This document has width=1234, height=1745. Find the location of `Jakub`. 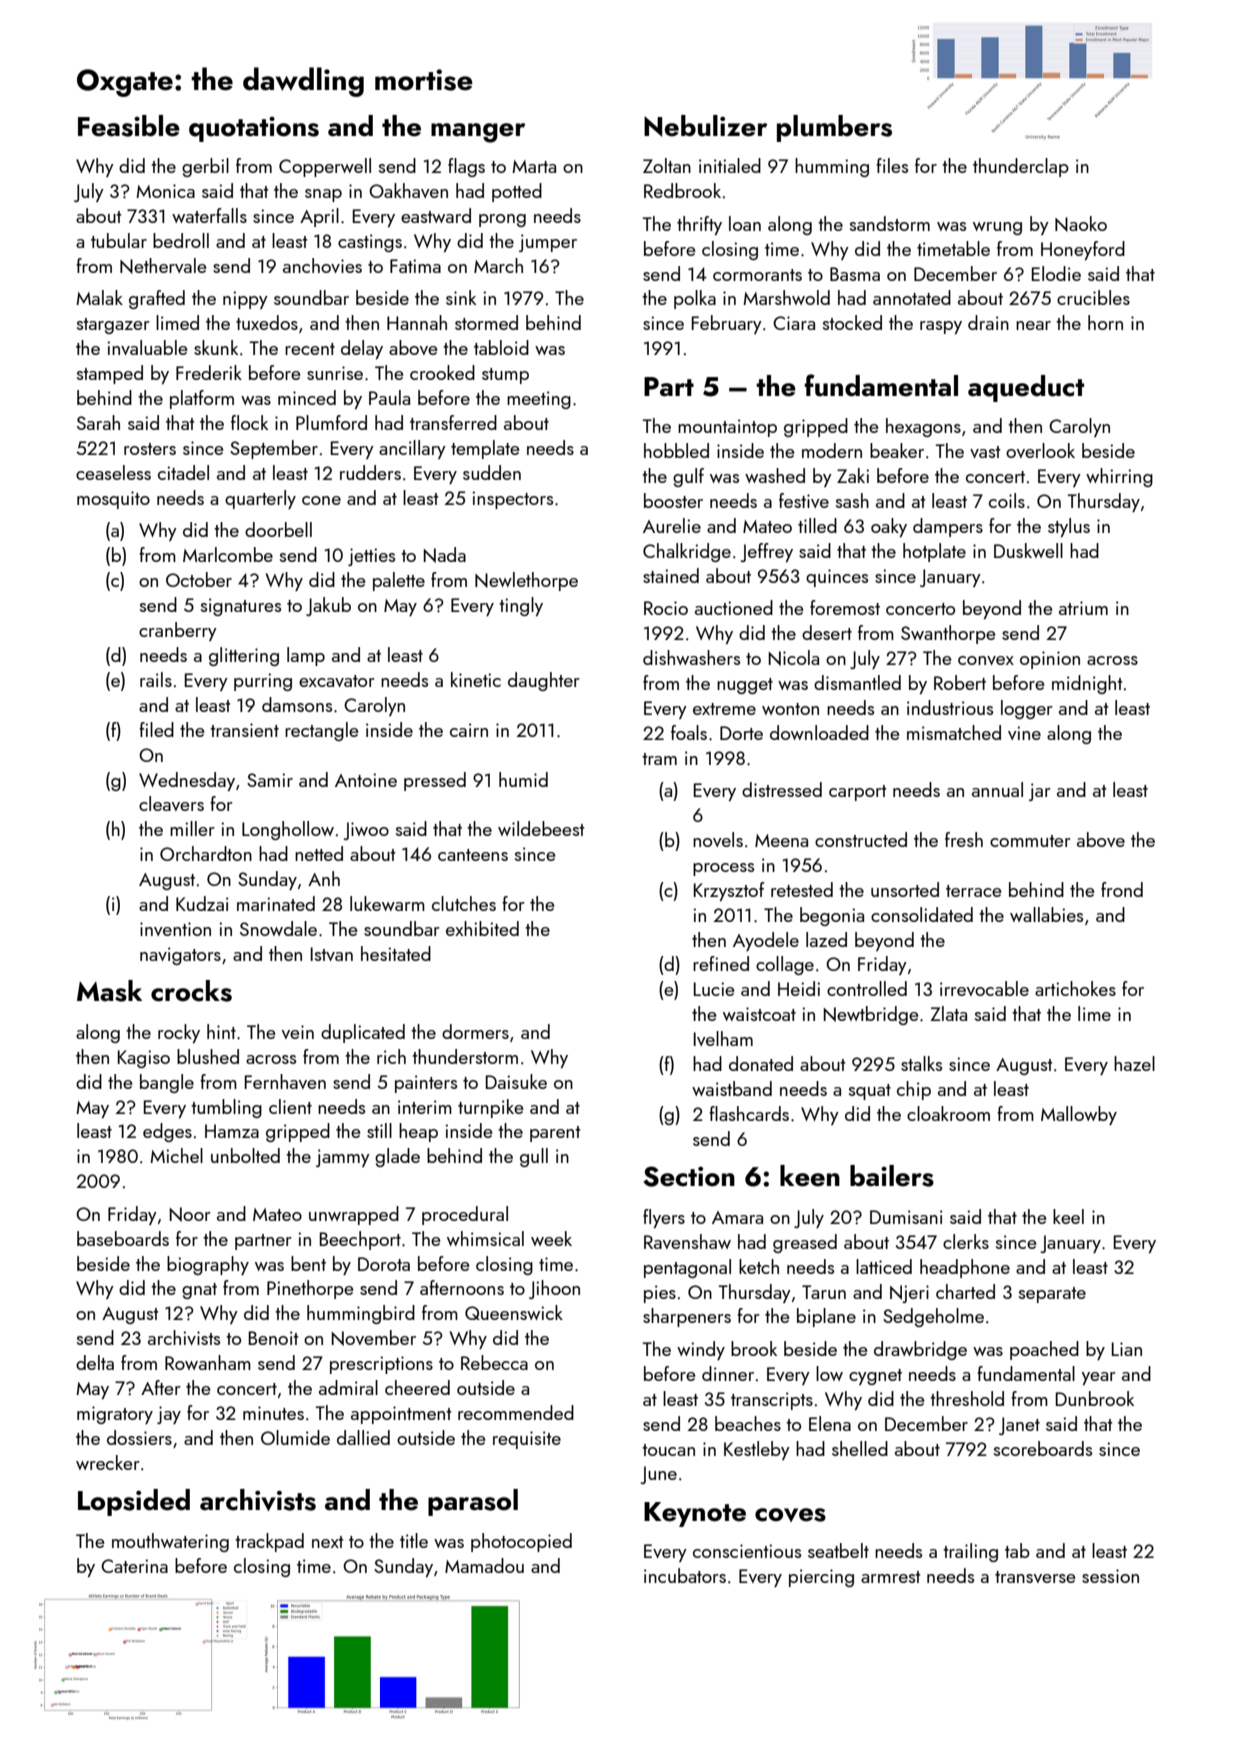

Jakub is located at coordinates (328, 606).
